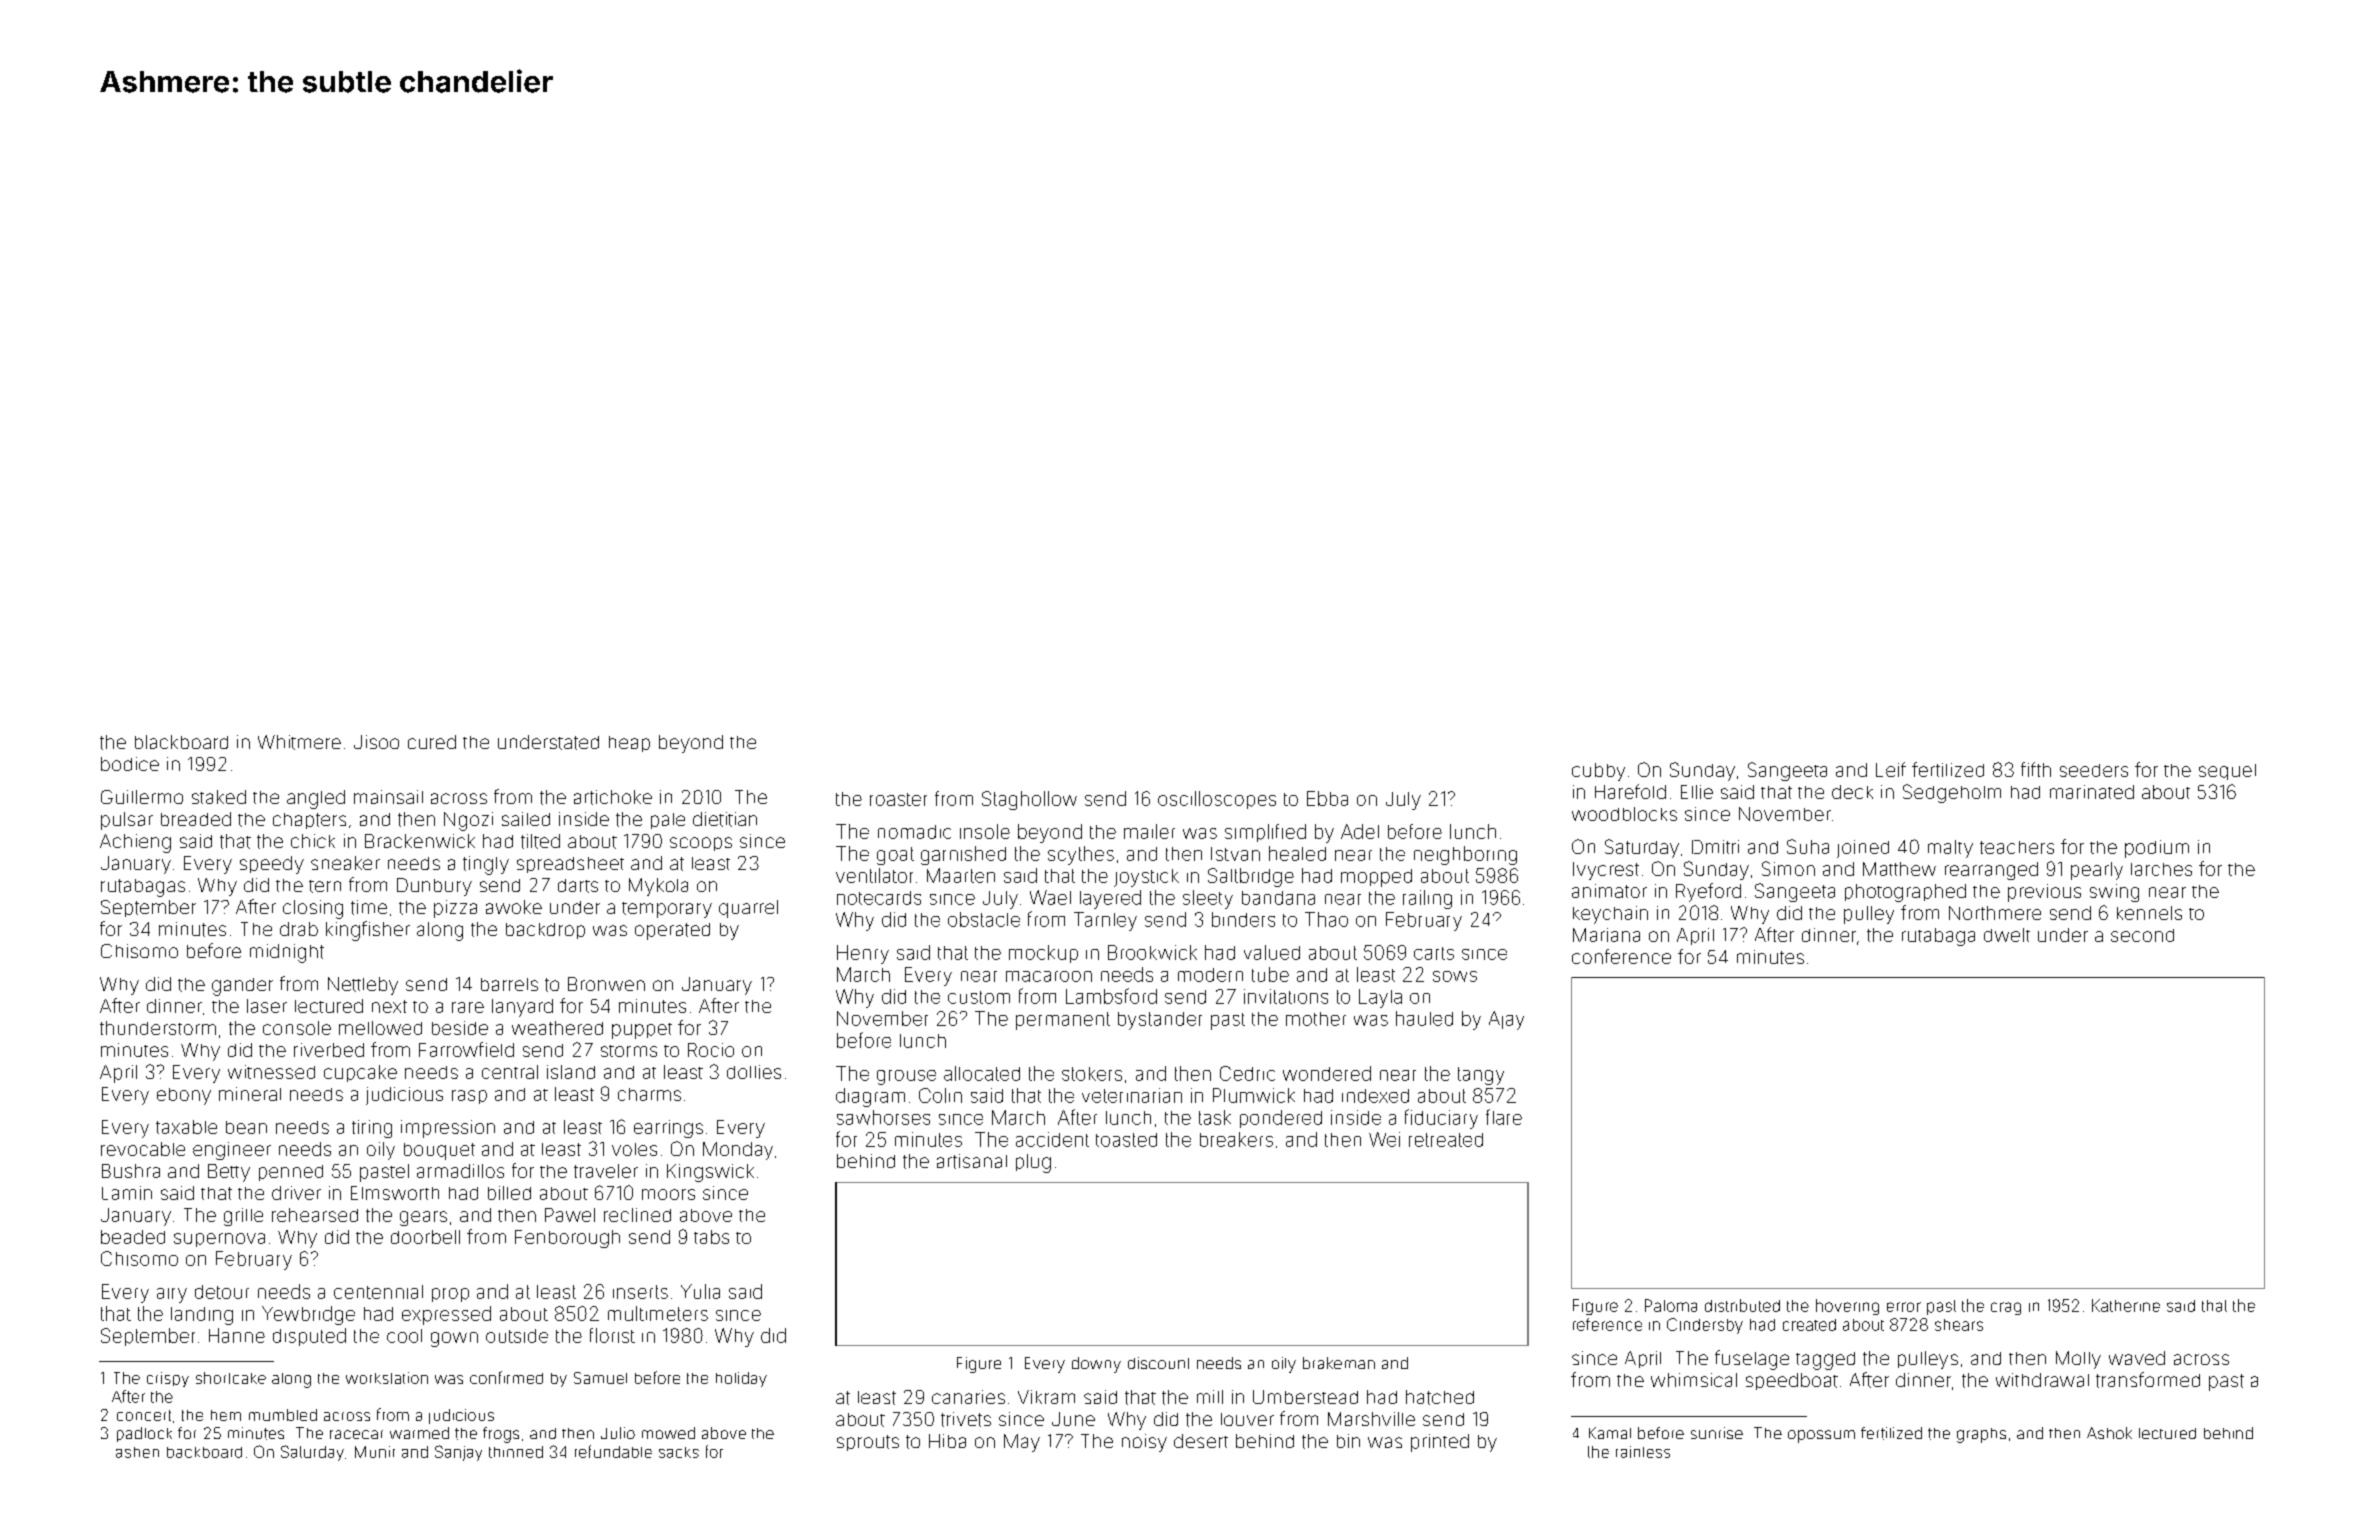 Image resolution: width=2364 pixels, height=1530 pixels. What do you see at coordinates (137, 1452) in the image?
I see `ashen` at bounding box center [137, 1452].
